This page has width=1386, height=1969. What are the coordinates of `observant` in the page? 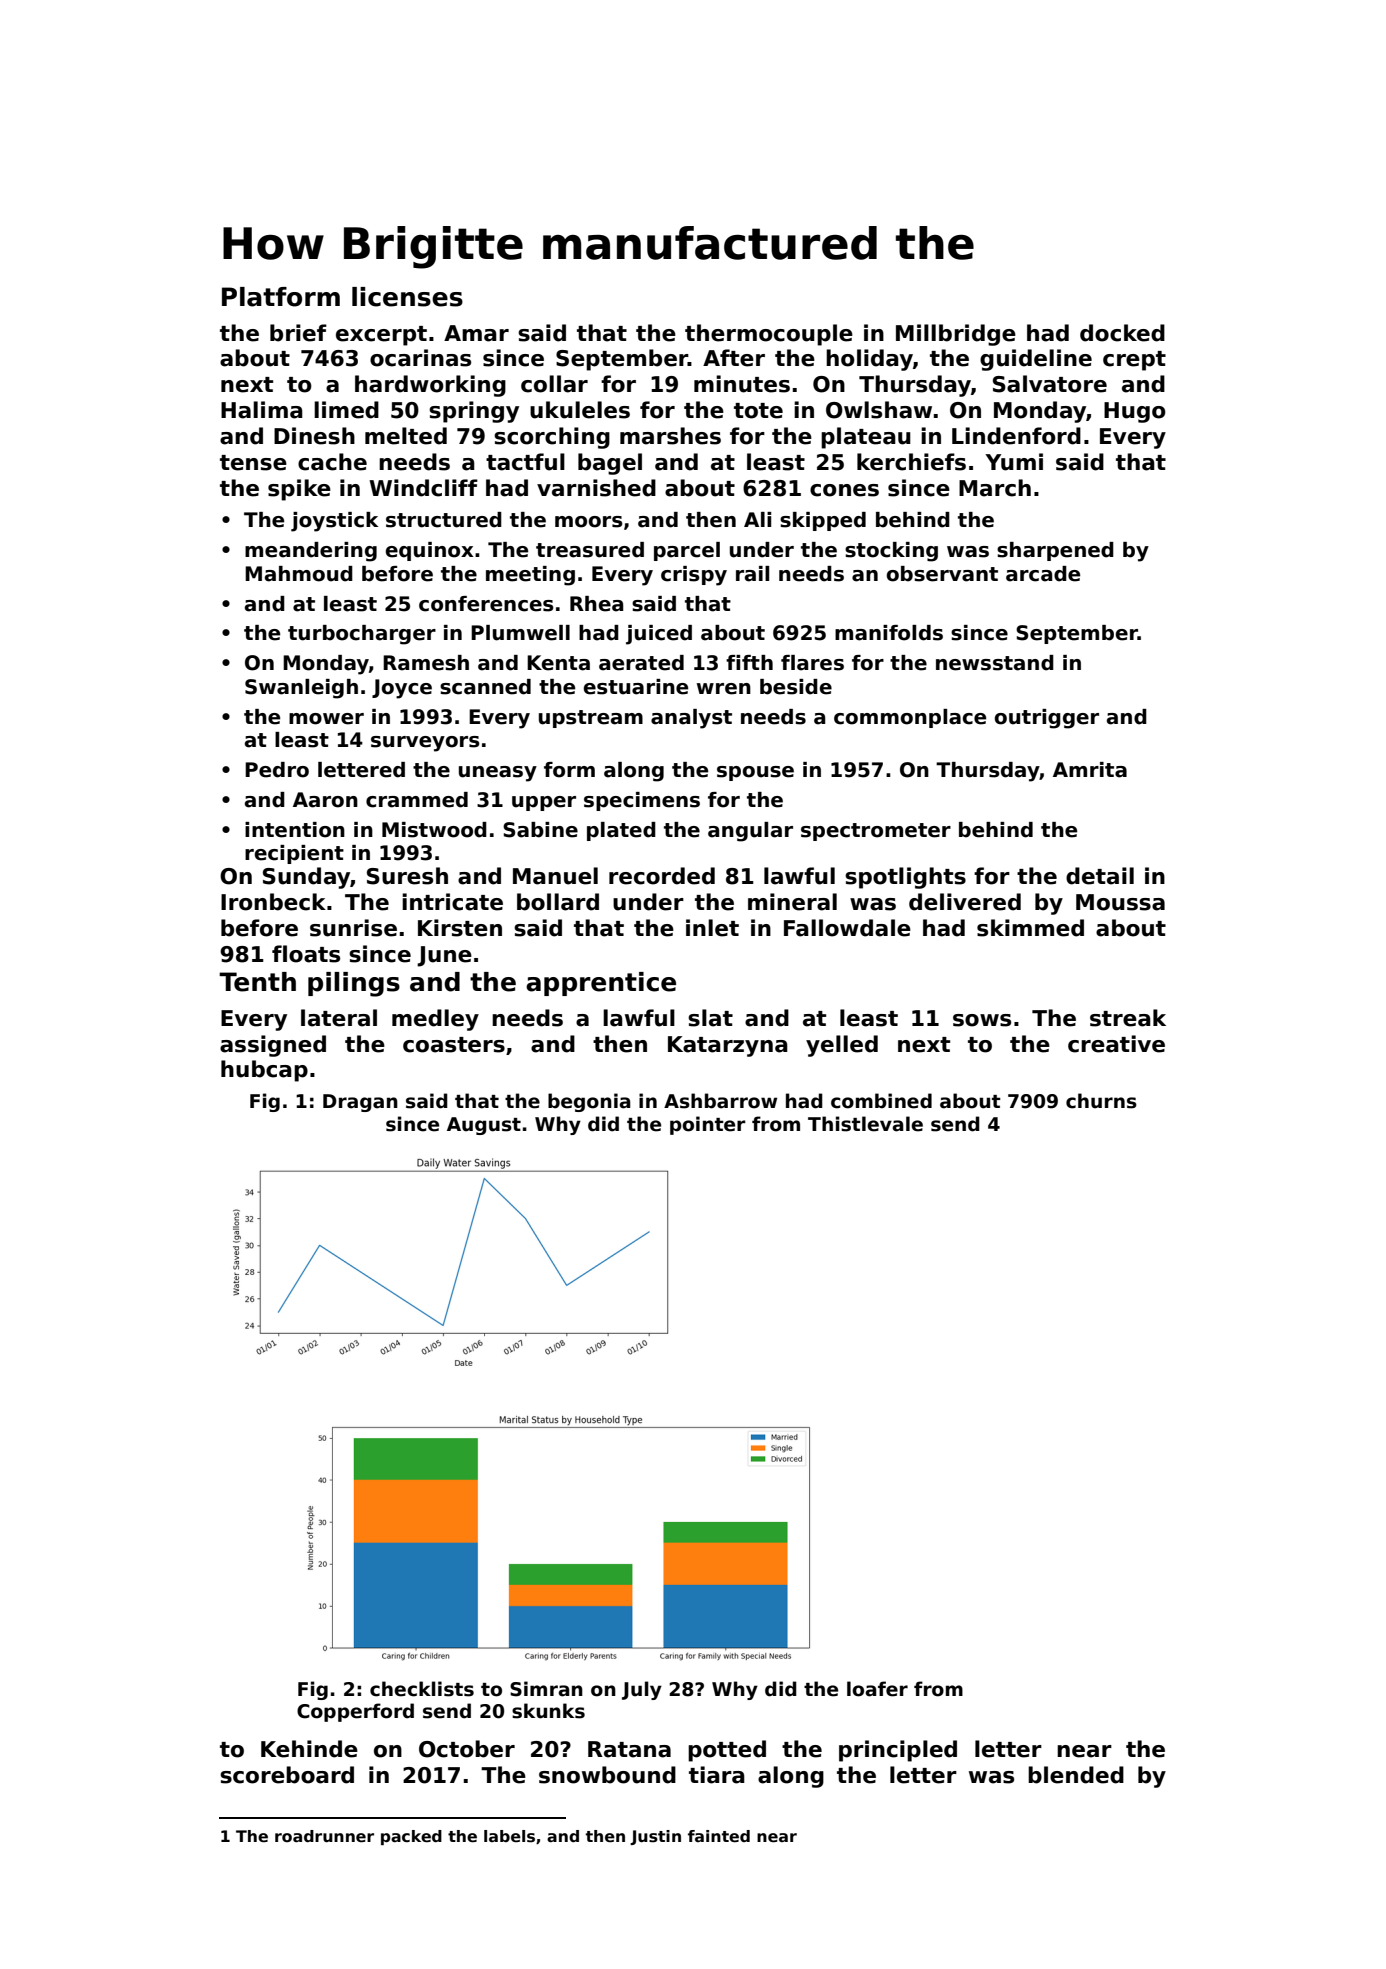 It's located at (942, 574).
